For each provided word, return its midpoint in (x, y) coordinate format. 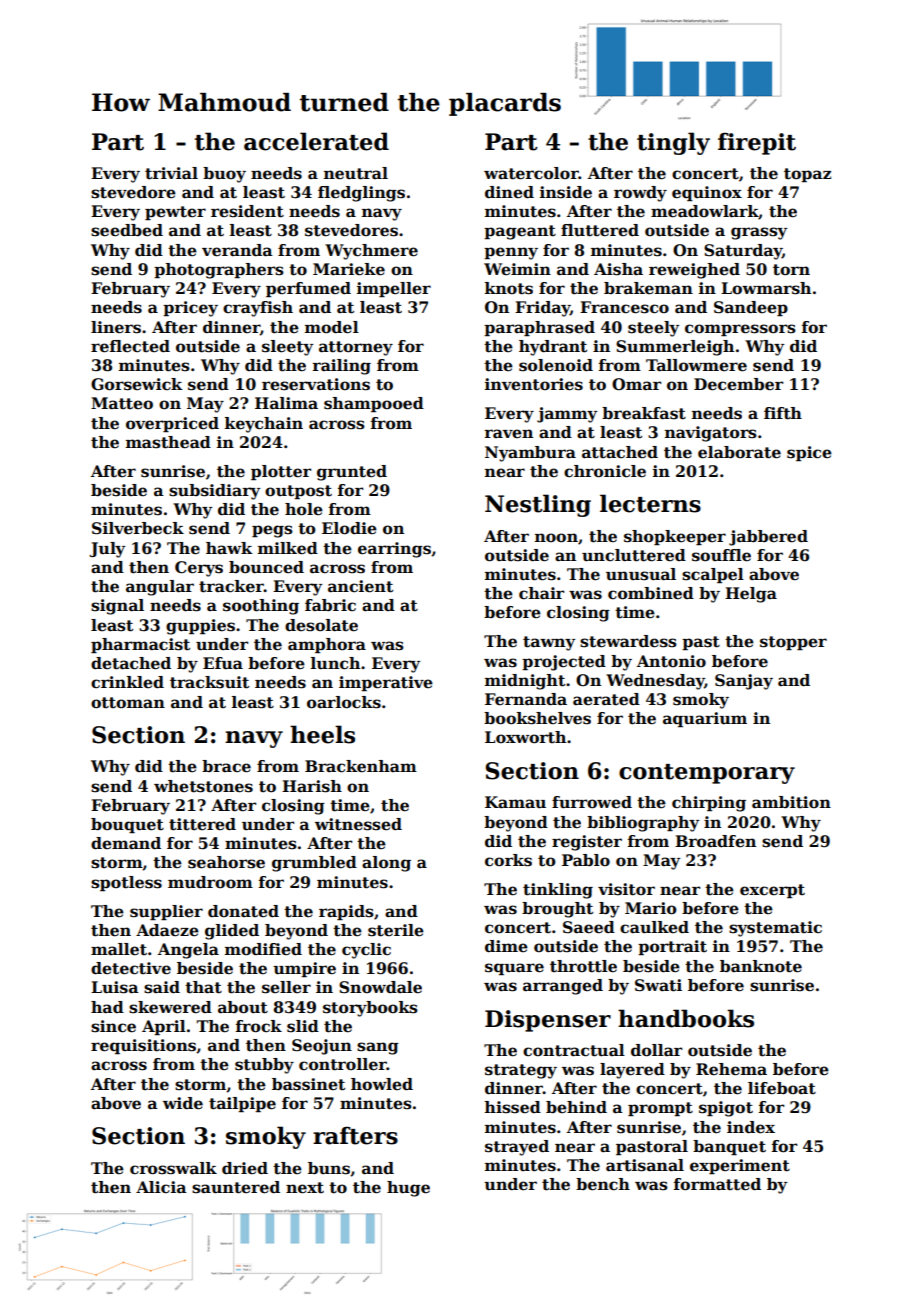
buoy (224, 175)
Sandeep (751, 308)
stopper (793, 643)
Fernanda (526, 699)
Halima (286, 403)
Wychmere (371, 252)
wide (183, 1103)
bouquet (127, 825)
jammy (567, 415)
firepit (757, 143)
